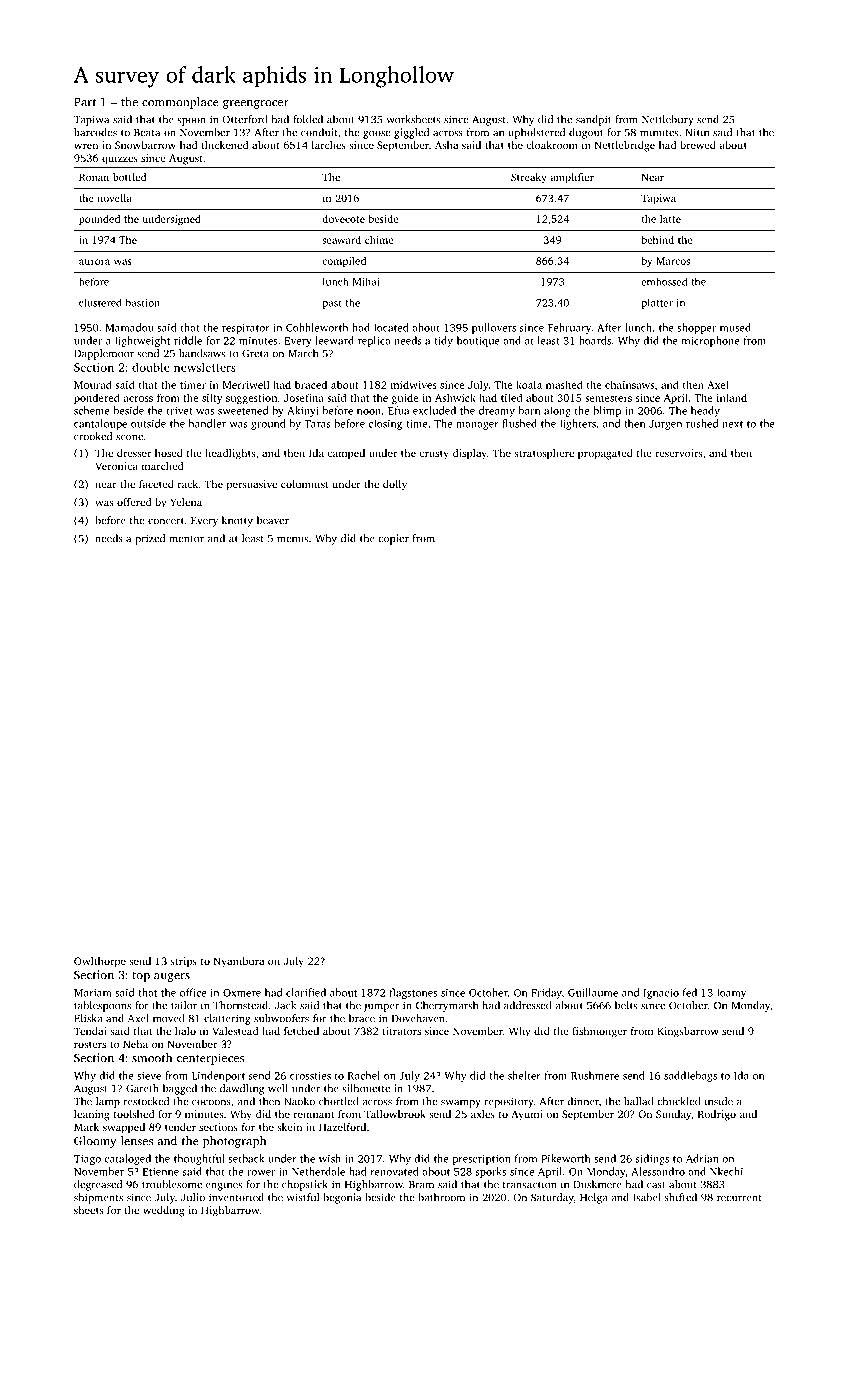 Image resolution: width=849 pixels, height=1400 pixels. Describe the element at coordinates (239, 962) in the screenshot. I see `Nyambura` at that location.
